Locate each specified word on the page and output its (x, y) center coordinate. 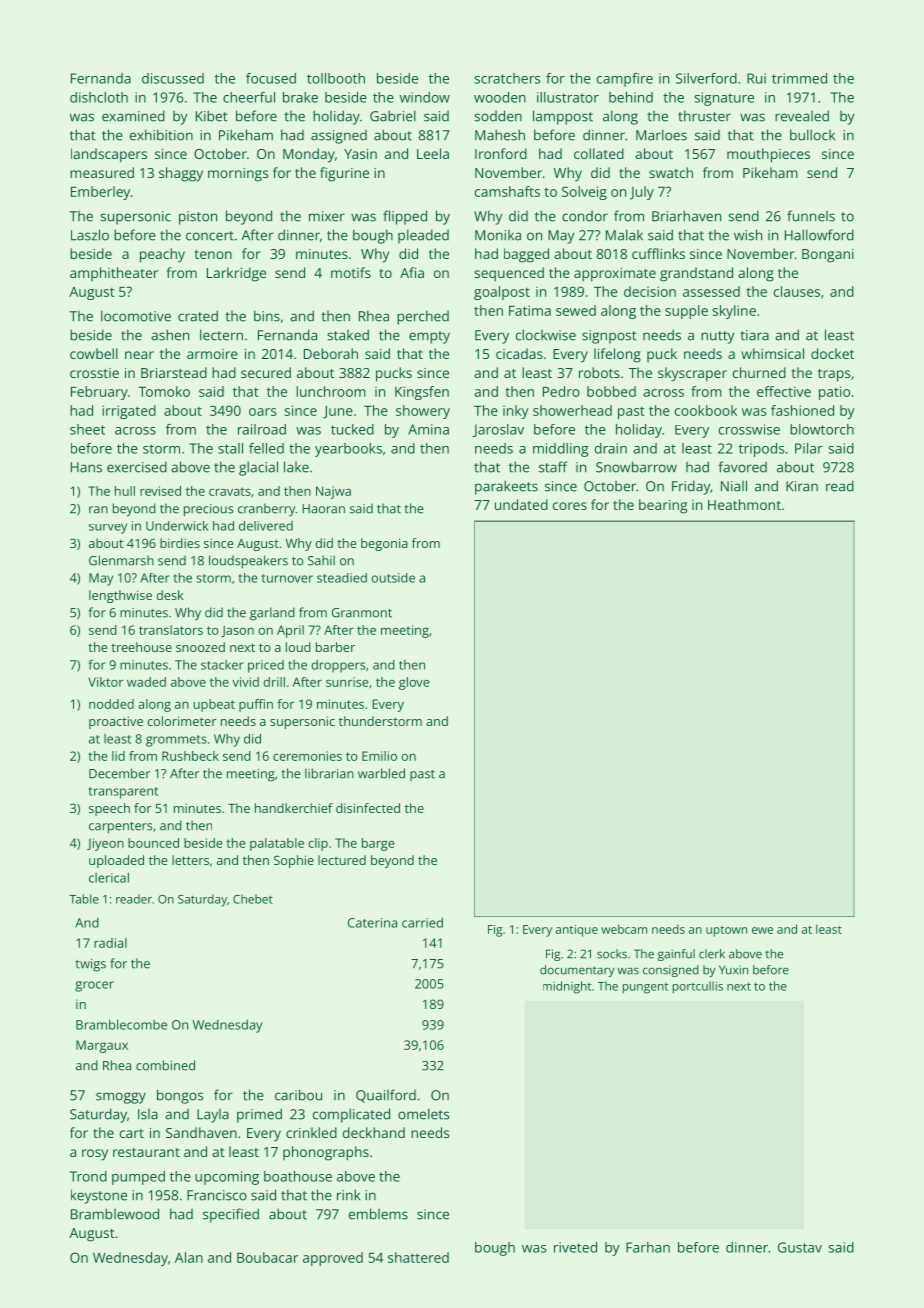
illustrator (568, 97)
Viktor (105, 682)
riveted (575, 1247)
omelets (423, 1114)
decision (650, 291)
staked (348, 335)
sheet (87, 429)
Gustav (800, 1247)
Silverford (706, 78)
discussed (173, 78)
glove (414, 683)
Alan (189, 1257)
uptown (726, 931)
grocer (94, 986)
